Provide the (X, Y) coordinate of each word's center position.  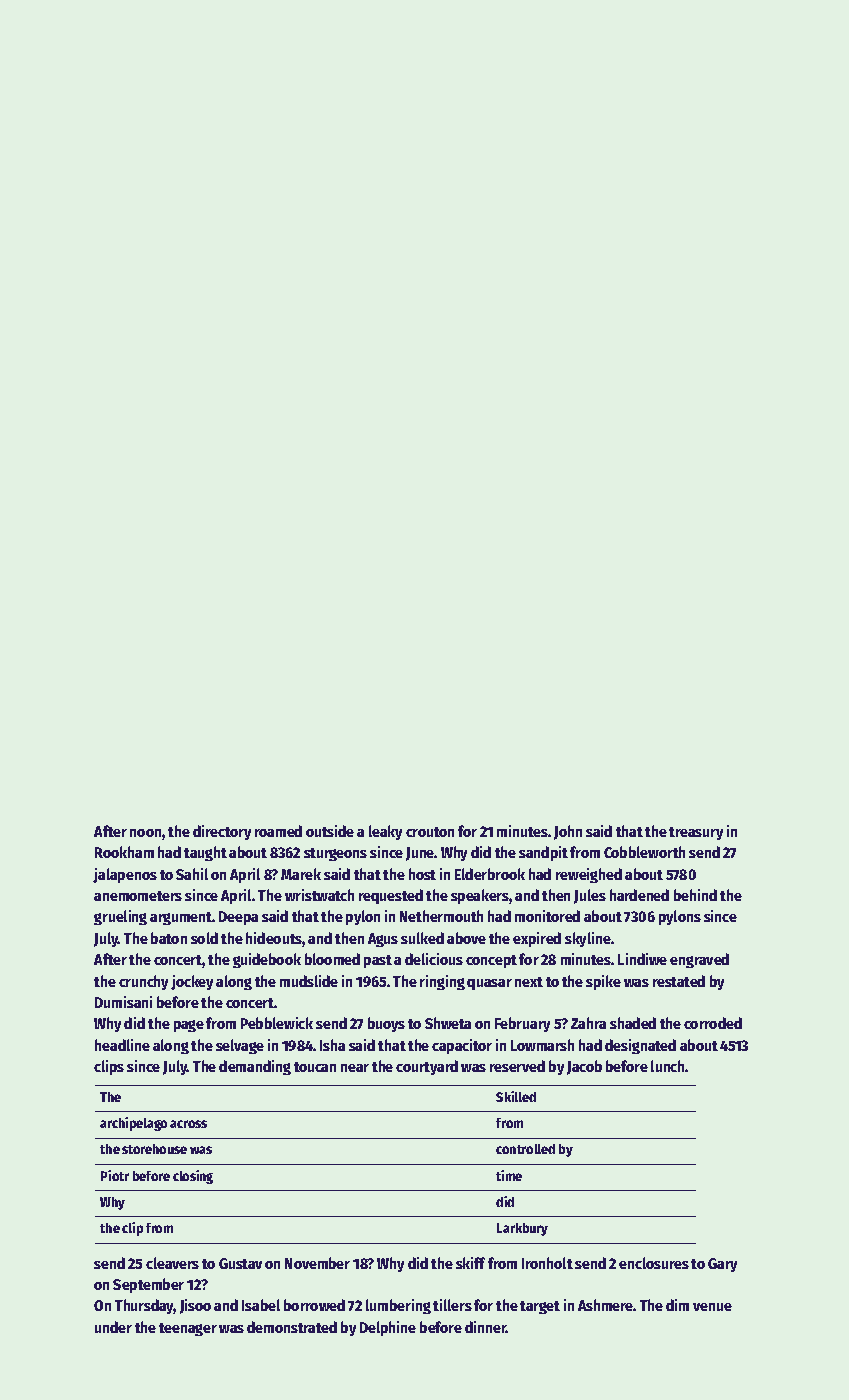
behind (695, 895)
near (355, 1068)
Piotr (115, 1175)
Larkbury (522, 1229)
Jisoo (195, 1306)
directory (222, 832)
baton (169, 938)
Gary (722, 1265)
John (568, 832)
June (420, 854)
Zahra (588, 1023)
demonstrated (292, 1327)
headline (122, 1045)
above (466, 938)
